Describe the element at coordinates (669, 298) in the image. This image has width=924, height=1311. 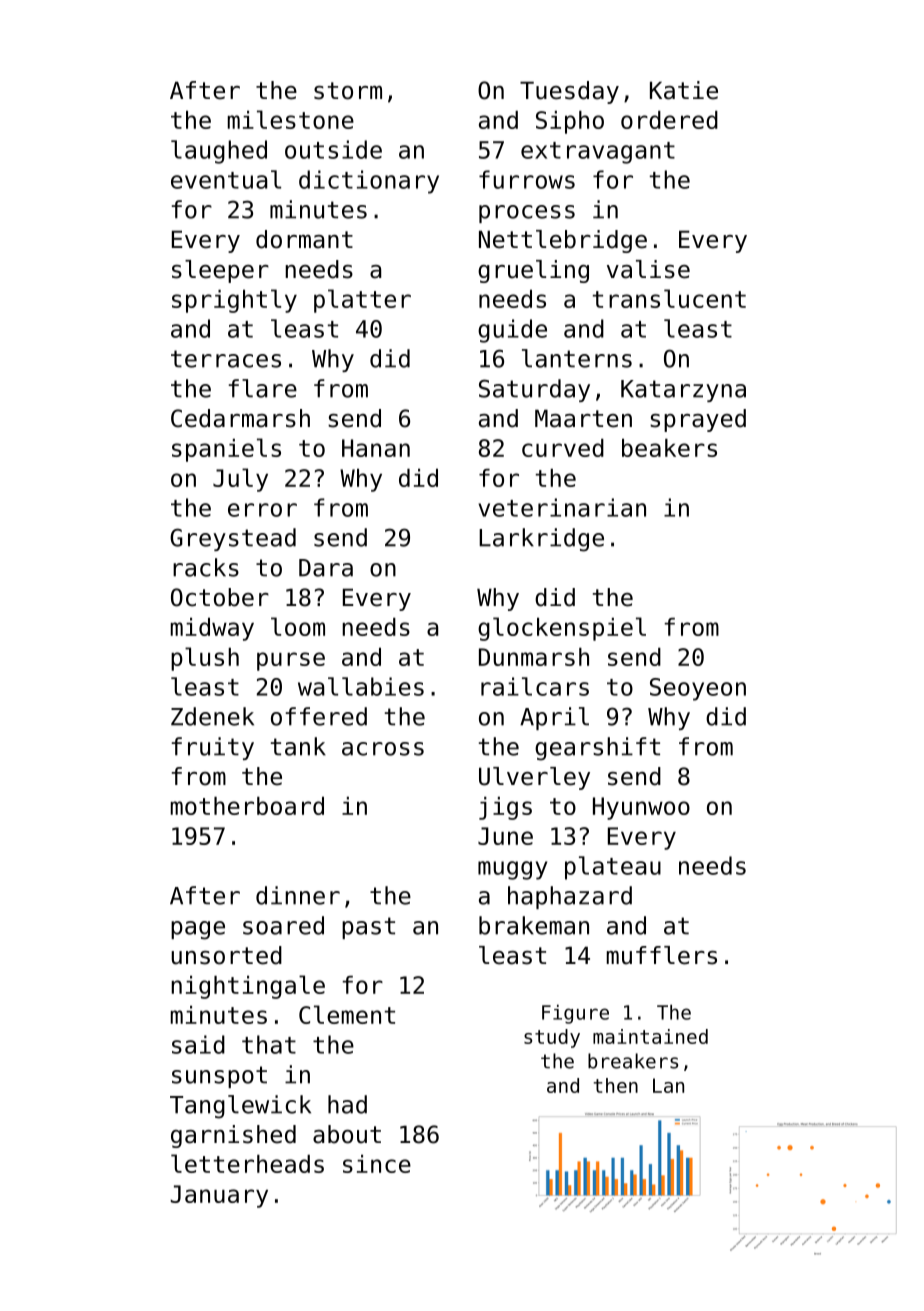
I see `translucent` at that location.
